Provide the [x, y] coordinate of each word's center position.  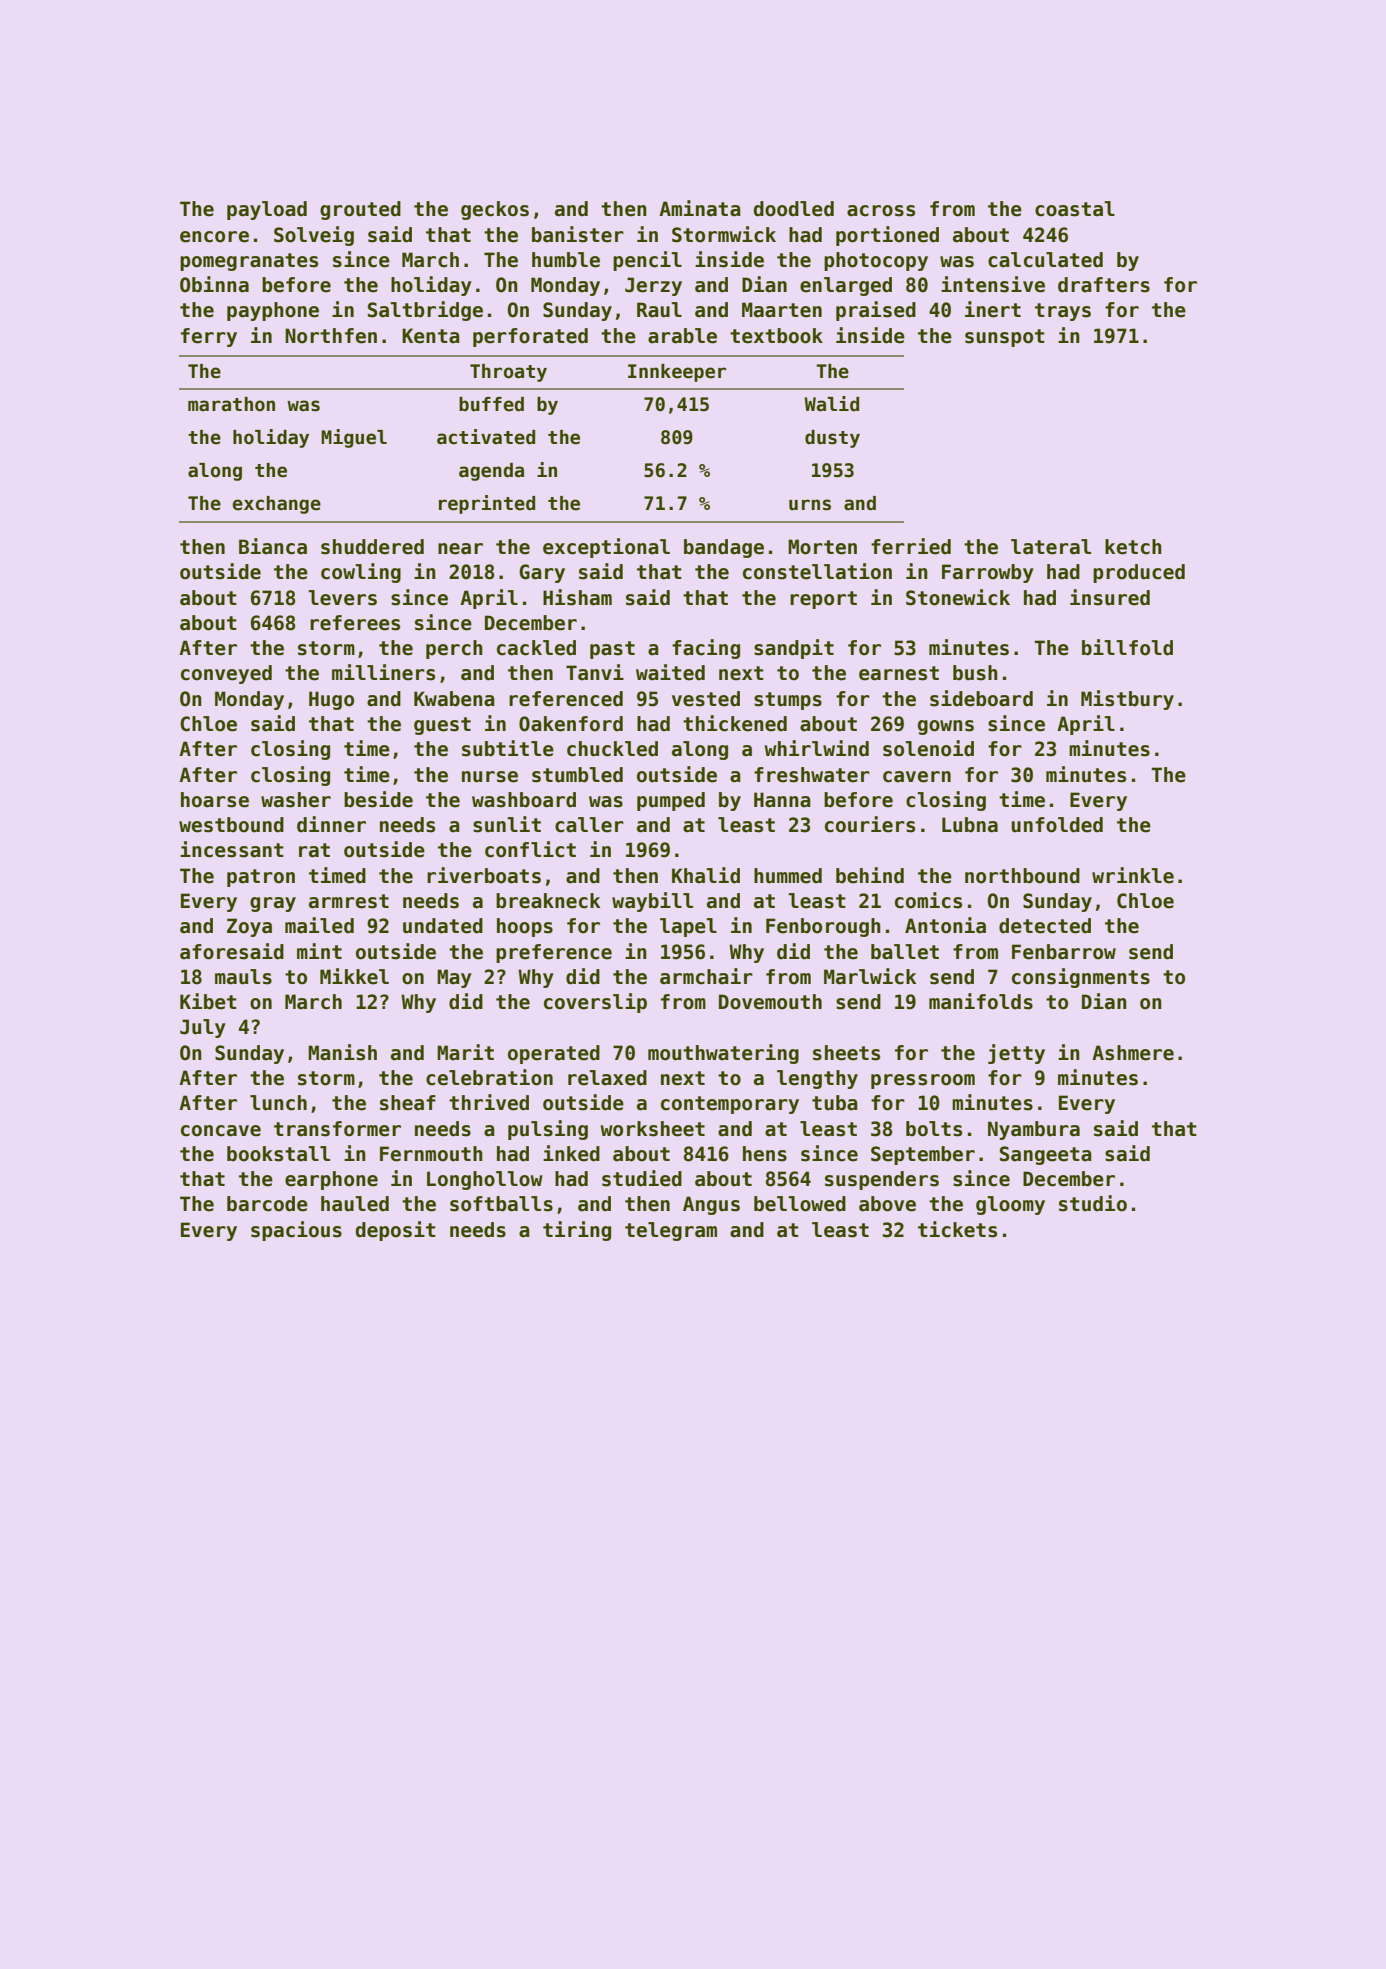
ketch [1133, 547]
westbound [231, 825]
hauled [355, 1204]
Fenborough [823, 927]
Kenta [431, 336]
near [460, 549]
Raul [659, 310]
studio [1093, 1203]
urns [810, 505]
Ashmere [1133, 1053]
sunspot [1005, 338]
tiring [577, 1231]
